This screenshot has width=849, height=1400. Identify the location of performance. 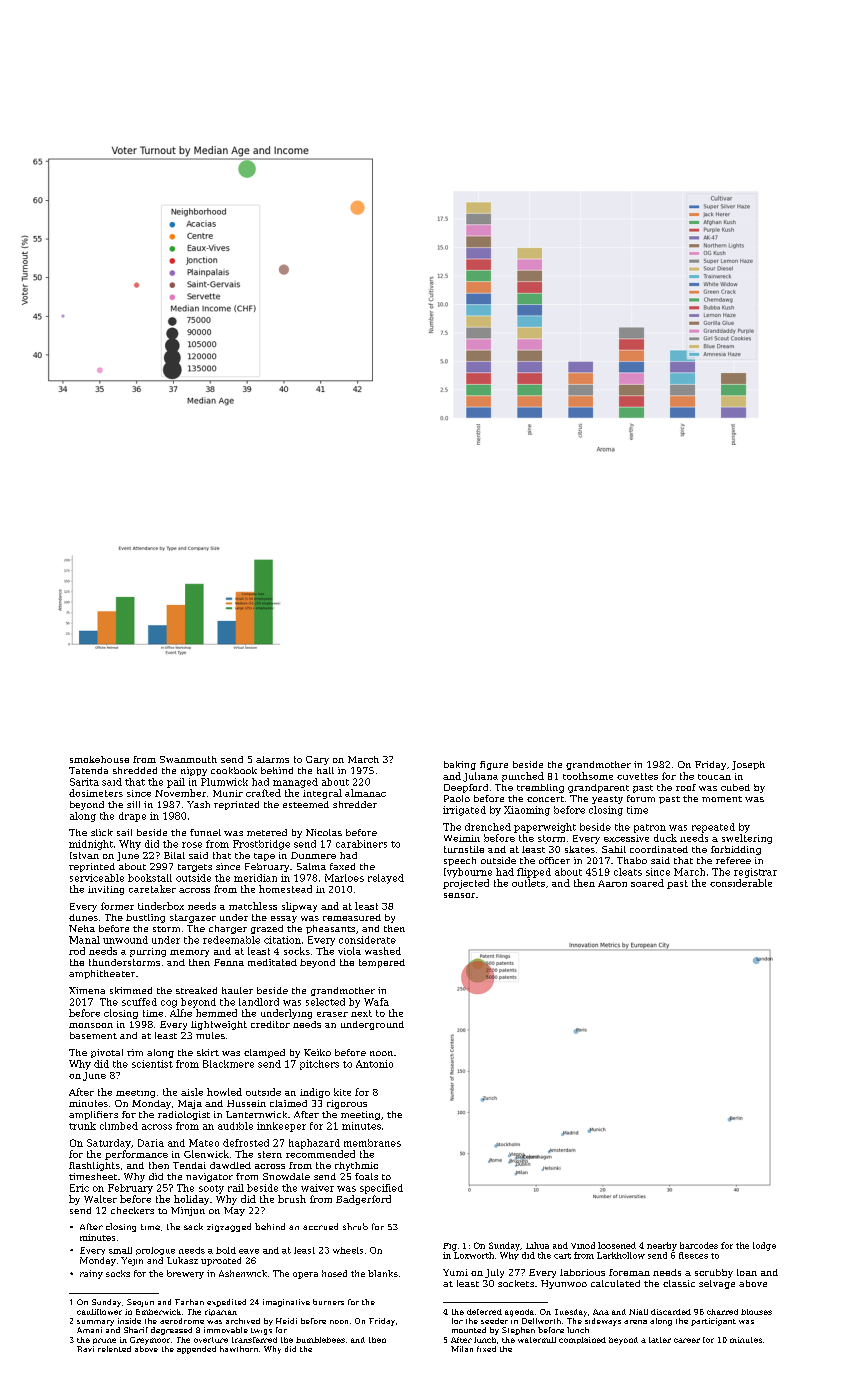
(136, 1155).
